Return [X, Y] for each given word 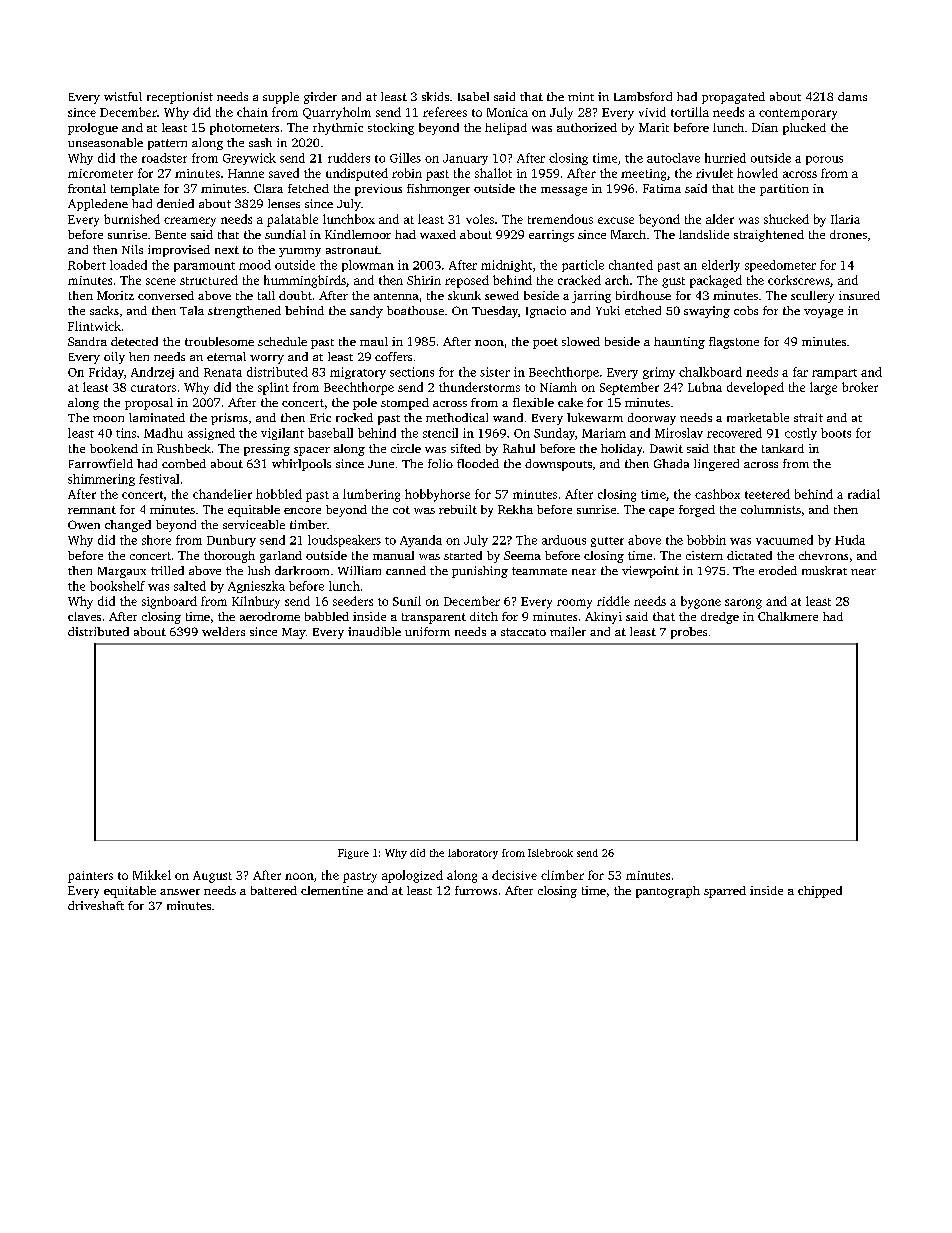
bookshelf [117, 586]
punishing [480, 572]
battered [274, 890]
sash [260, 142]
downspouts [558, 465]
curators [153, 388]
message [564, 191]
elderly [721, 266]
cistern [704, 555]
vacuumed [784, 540]
